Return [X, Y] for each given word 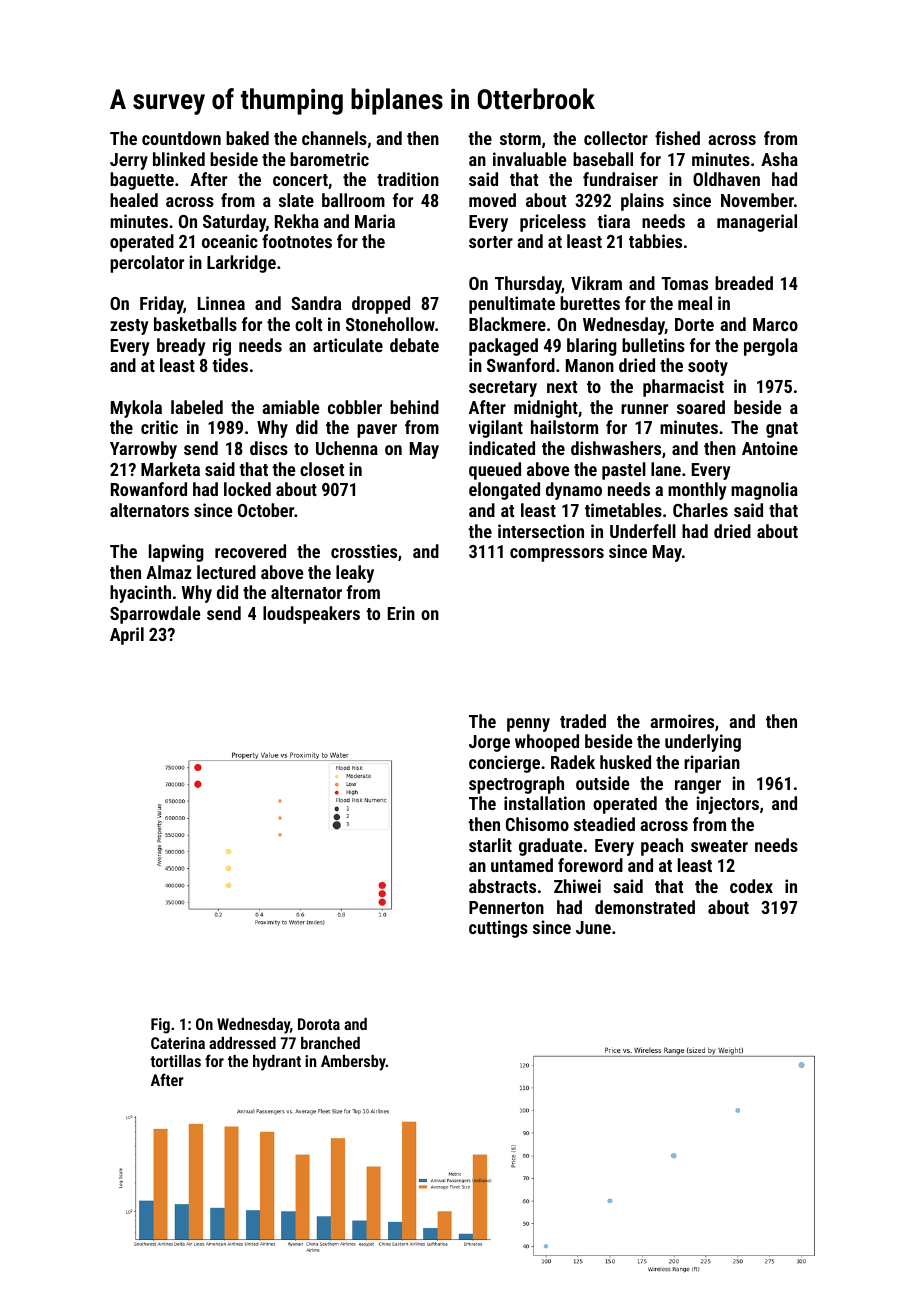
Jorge [489, 743]
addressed [242, 1043]
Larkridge [241, 264]
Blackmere [507, 324]
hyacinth [140, 594]
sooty [708, 368]
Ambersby [353, 1063]
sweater [719, 846]
